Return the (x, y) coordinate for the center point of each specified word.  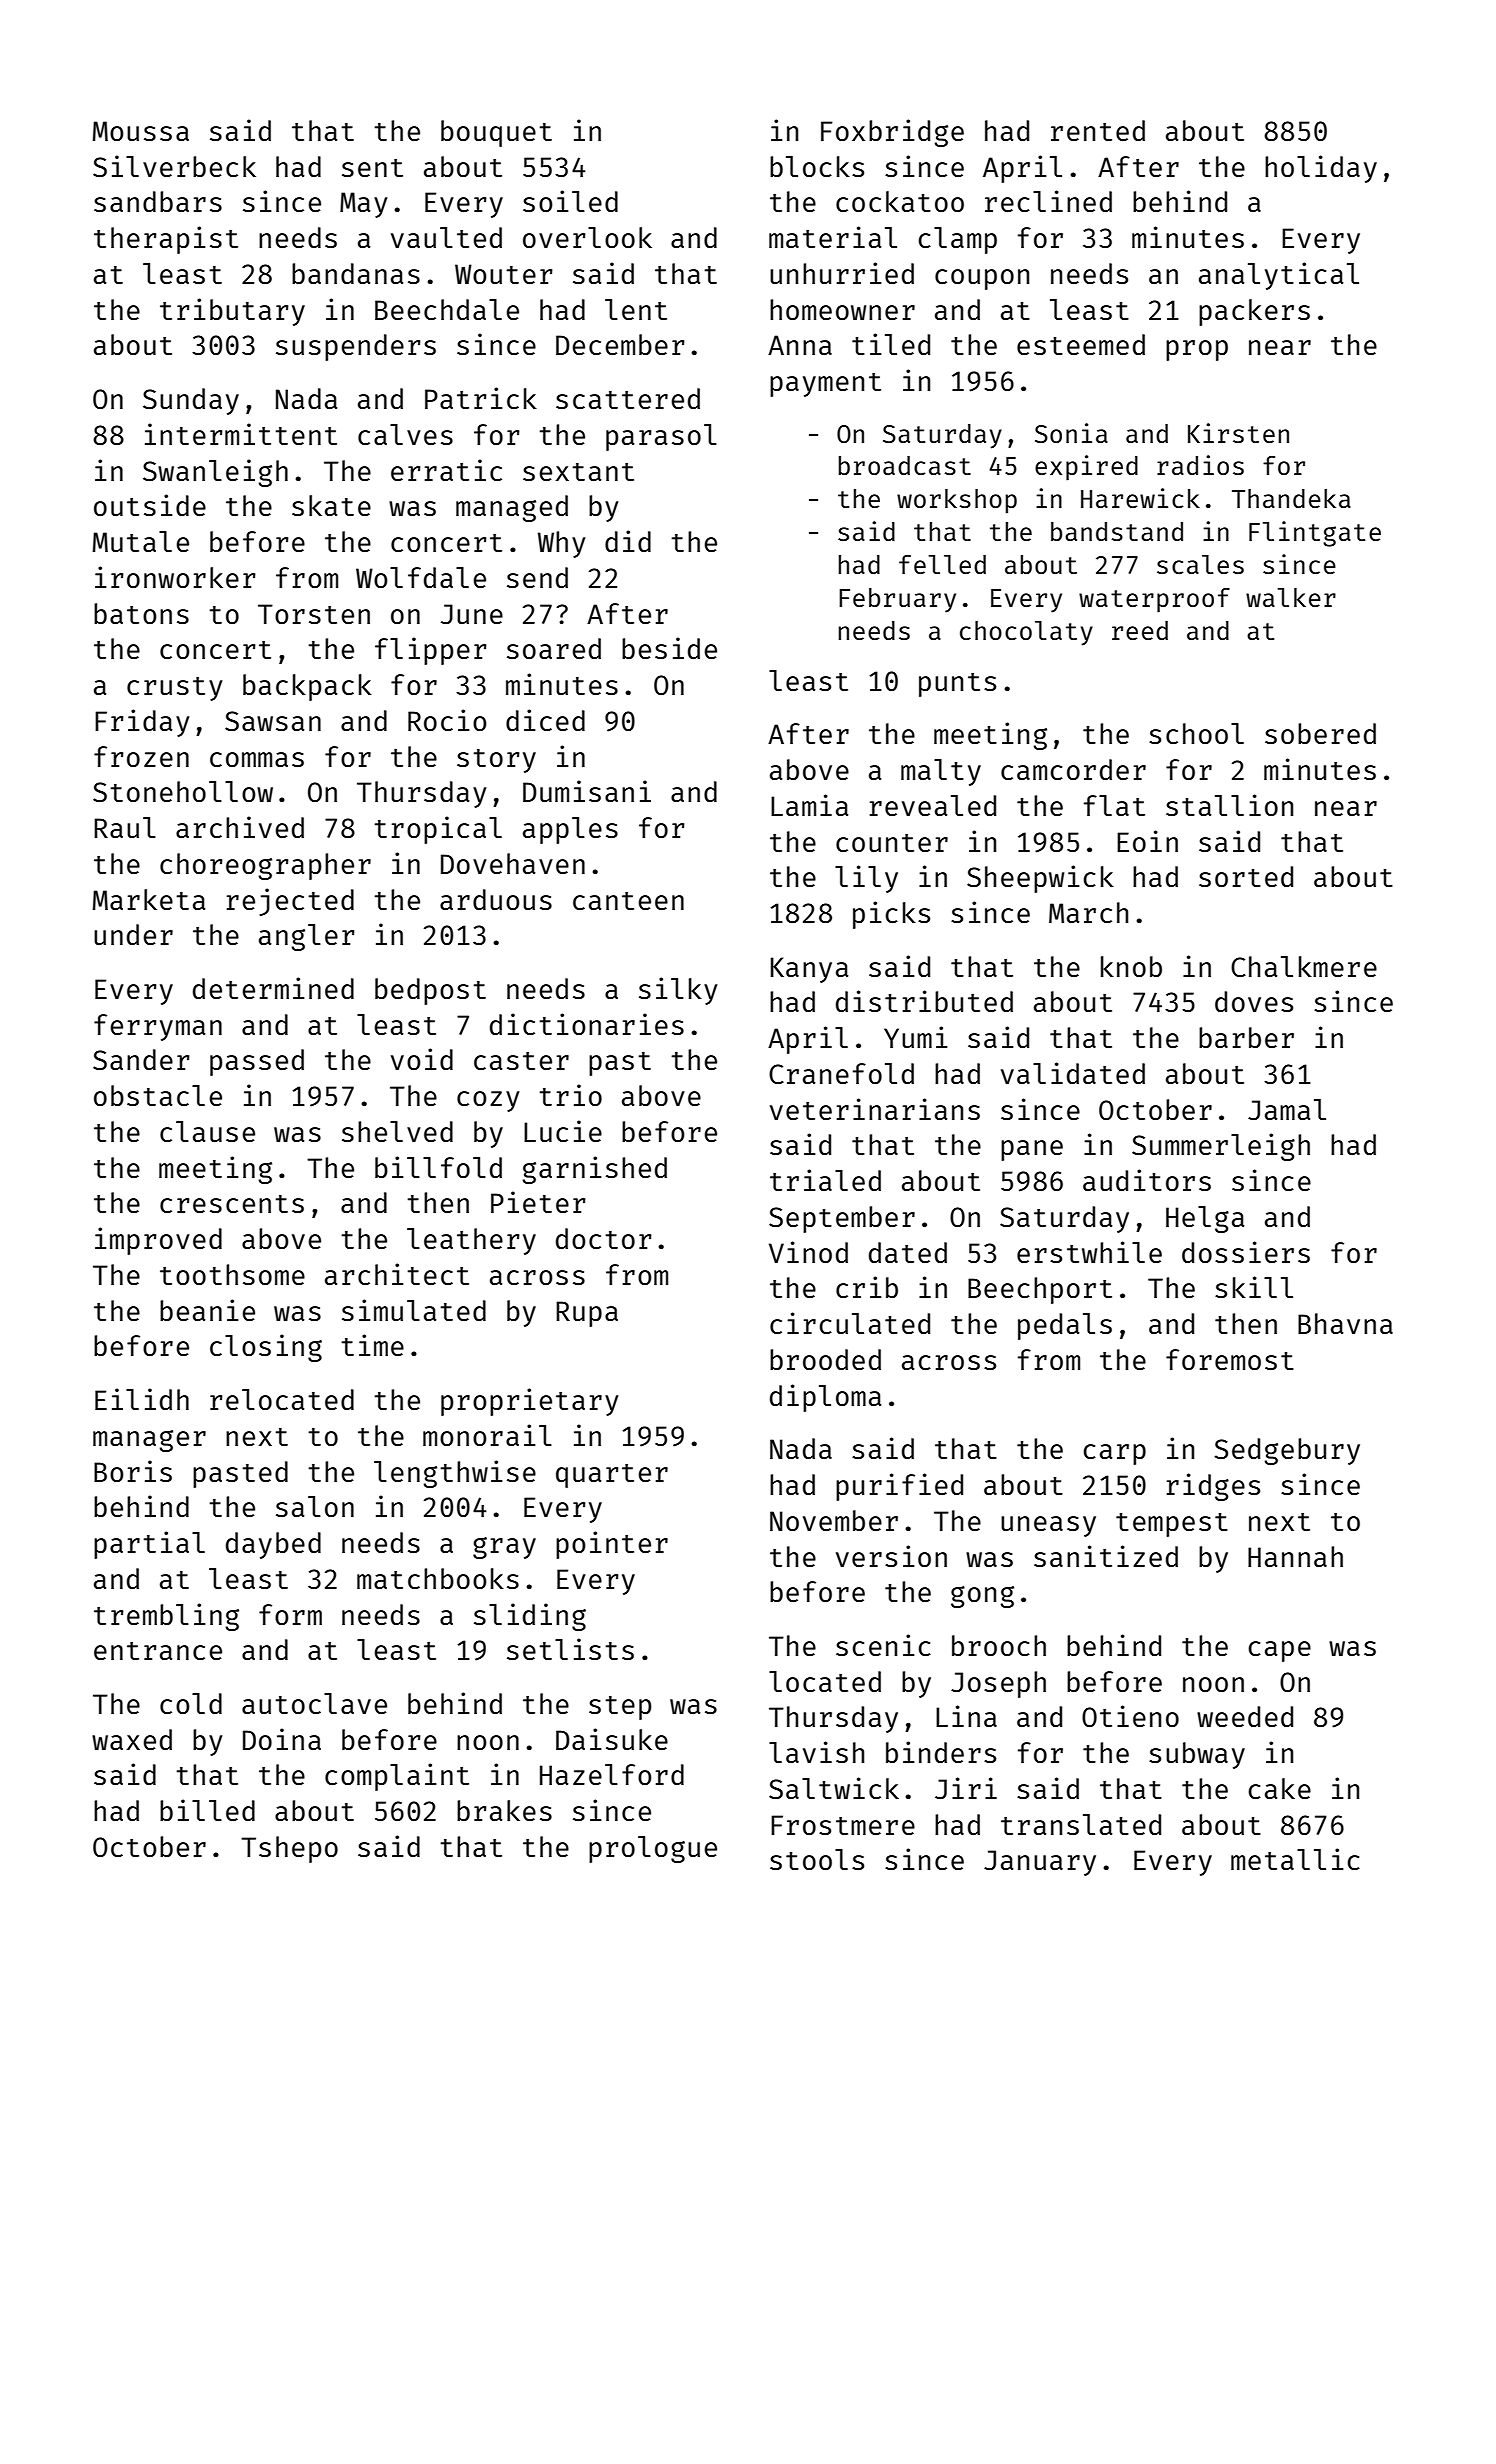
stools (817, 1859)
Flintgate (1315, 534)
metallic (1295, 1859)
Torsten (314, 614)
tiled (891, 344)
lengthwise (455, 1474)
